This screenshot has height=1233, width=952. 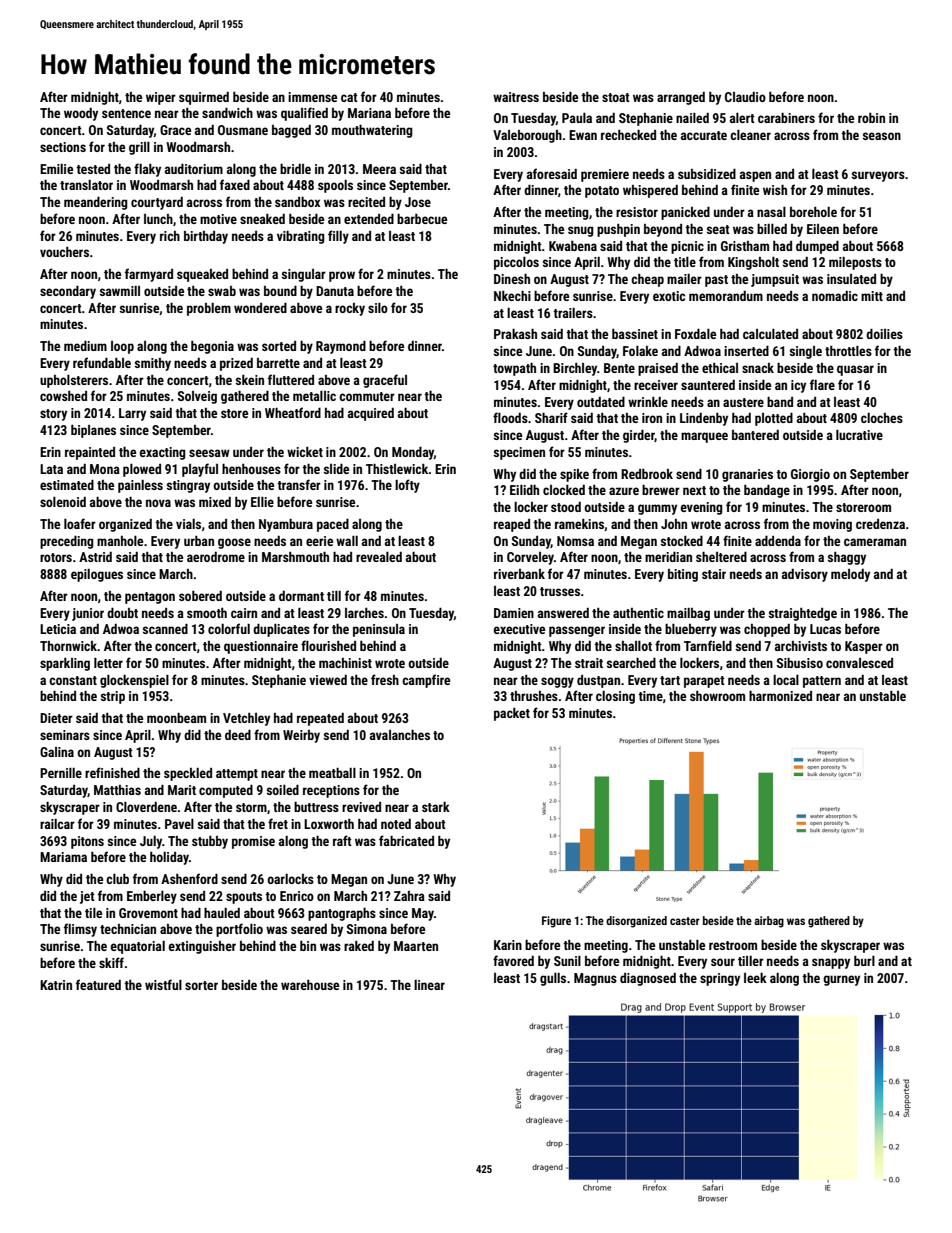 I want to click on Claudio, so click(x=745, y=97).
